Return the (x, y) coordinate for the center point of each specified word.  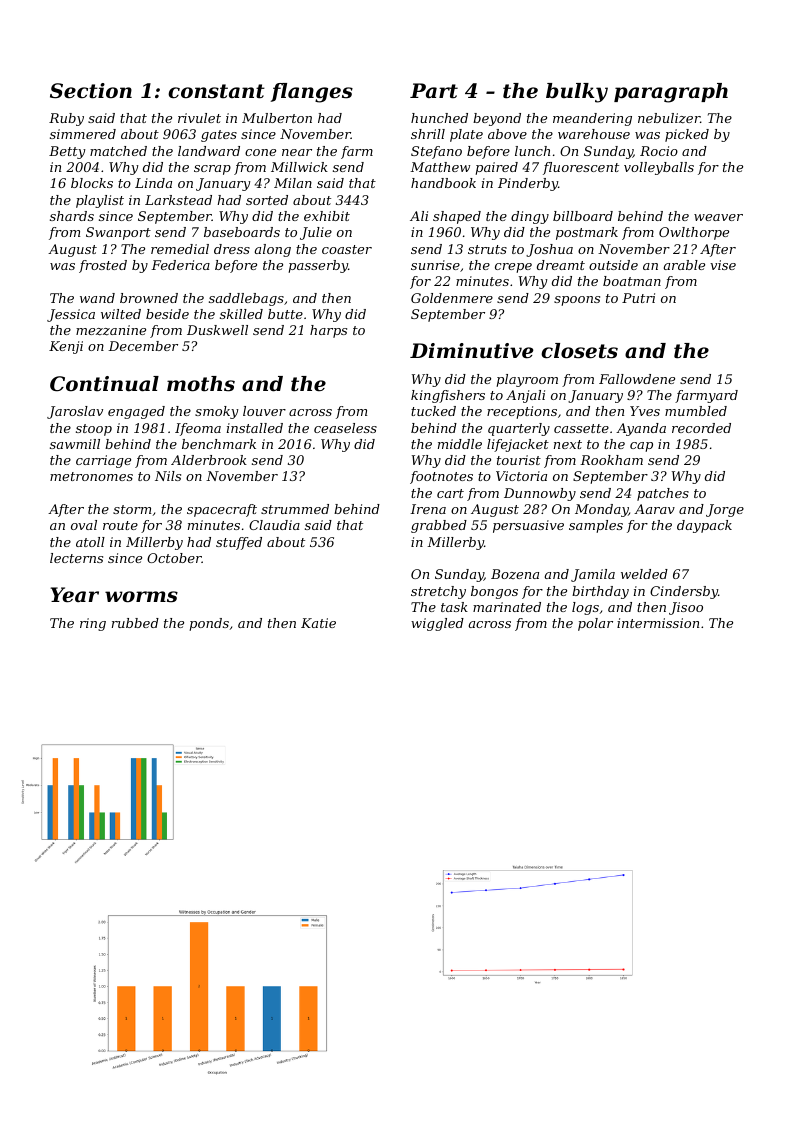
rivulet (199, 118)
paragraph (671, 93)
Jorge (725, 510)
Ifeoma (198, 429)
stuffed (239, 543)
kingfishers (448, 396)
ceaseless (345, 428)
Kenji (66, 347)
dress (232, 249)
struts (487, 249)
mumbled (696, 411)
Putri (638, 298)
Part (434, 91)
